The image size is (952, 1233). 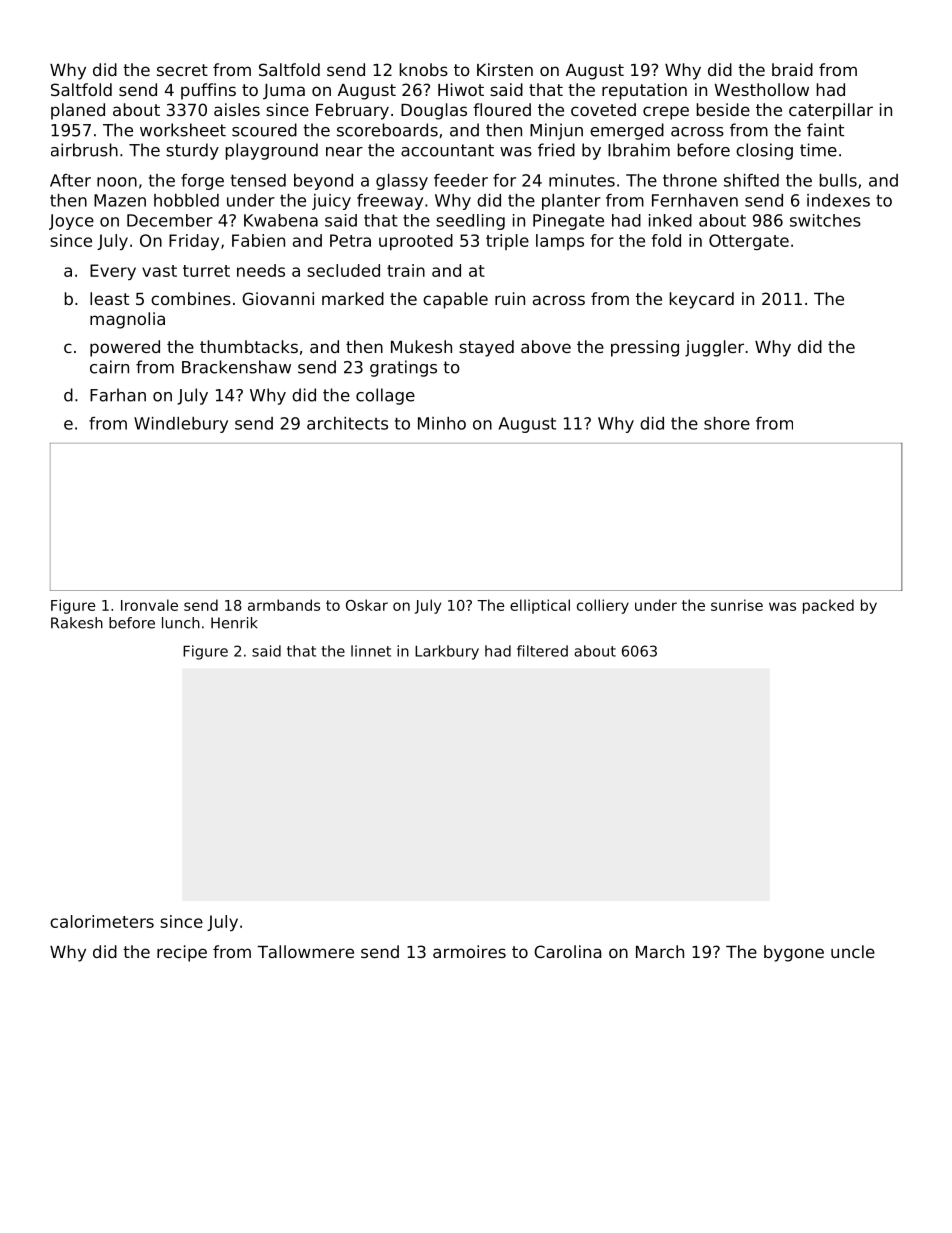 I want to click on colliery, so click(x=603, y=606).
